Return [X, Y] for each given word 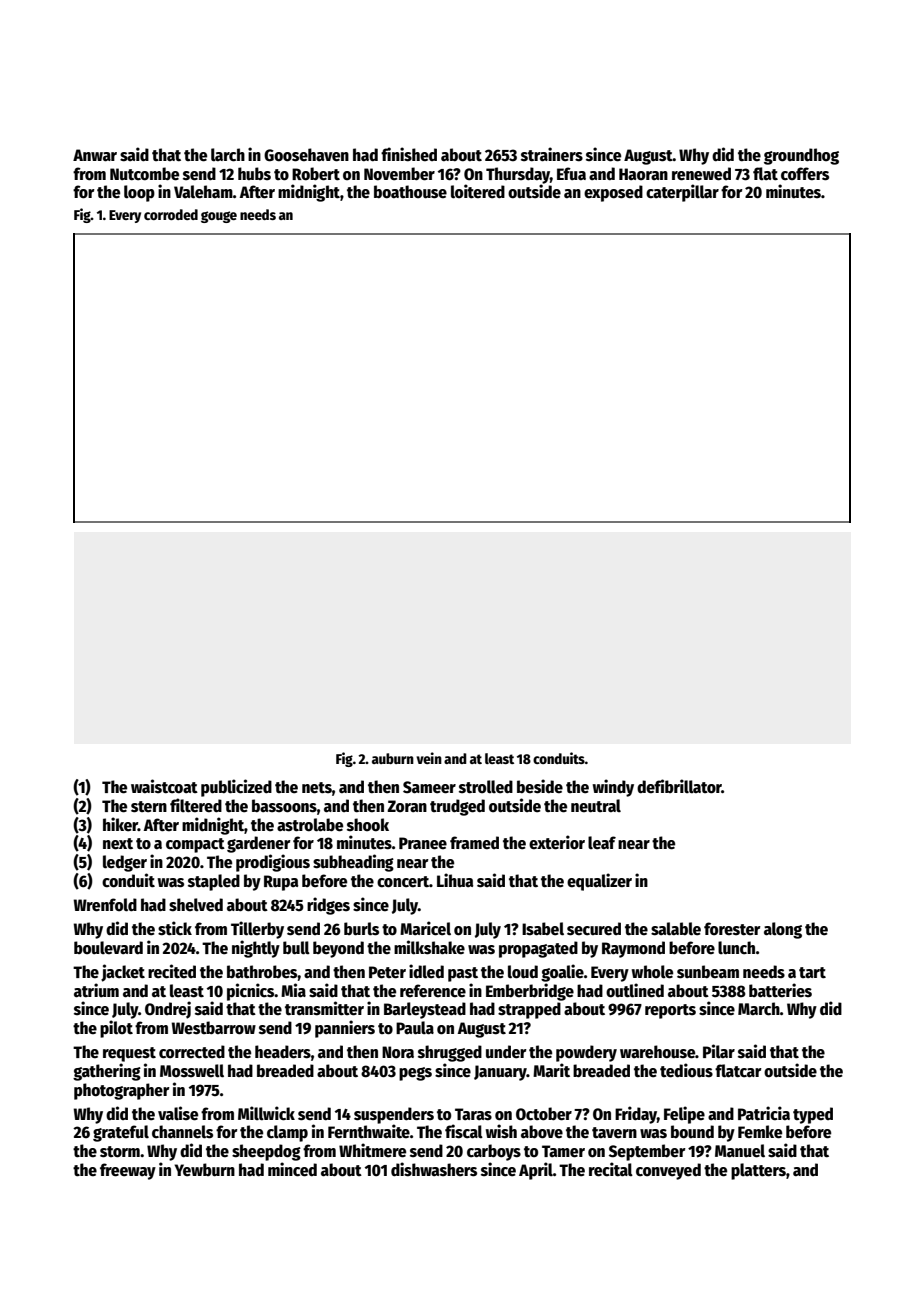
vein [429, 758]
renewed [701, 174]
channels [182, 1132]
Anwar [95, 155]
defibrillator [679, 786]
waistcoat [164, 786]
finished [409, 154]
